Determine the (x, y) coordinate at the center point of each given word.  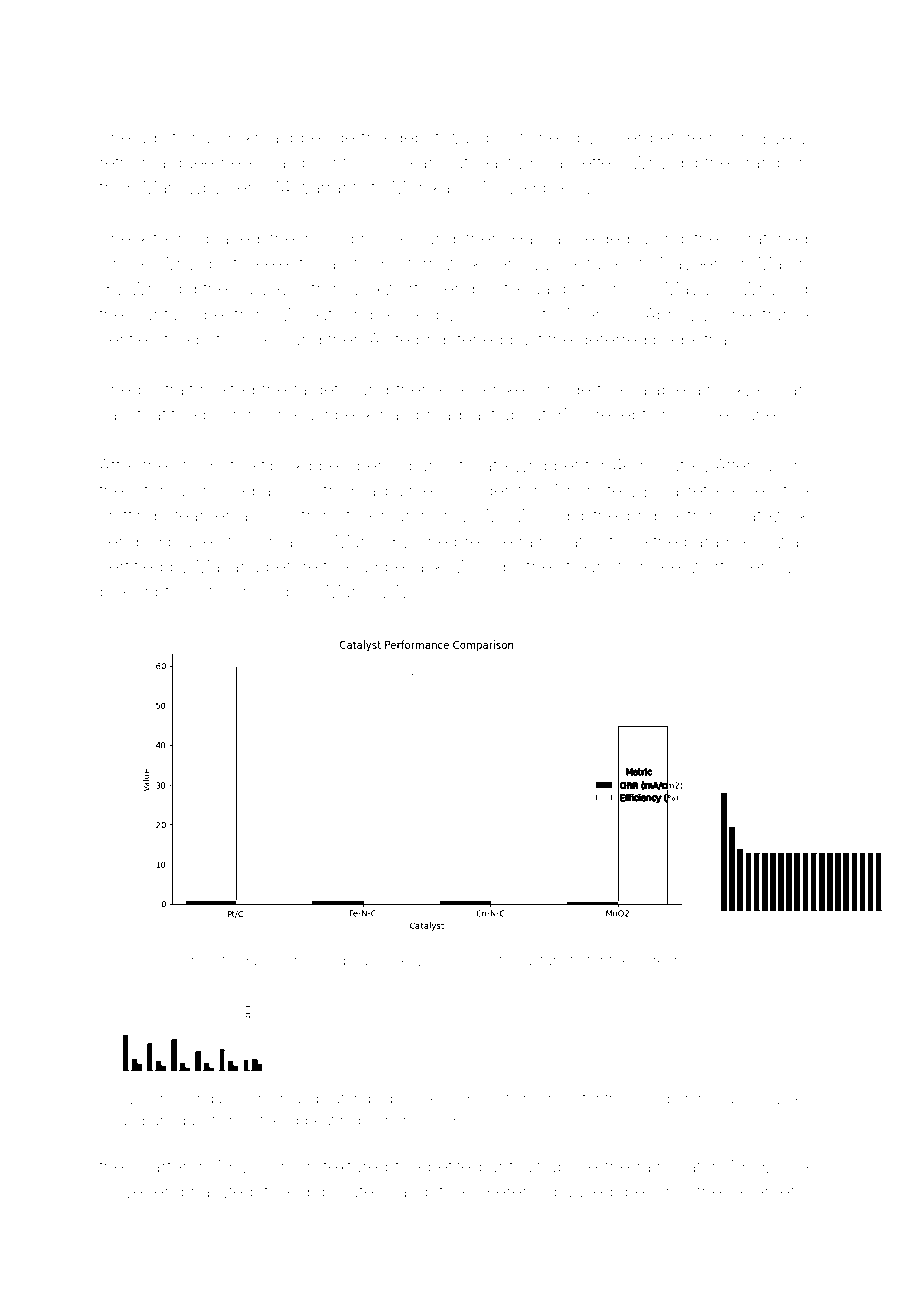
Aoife (390, 339)
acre (650, 961)
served (417, 961)
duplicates (341, 1193)
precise (483, 543)
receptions (638, 416)
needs (245, 162)
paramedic (727, 543)
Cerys (294, 961)
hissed (228, 490)
